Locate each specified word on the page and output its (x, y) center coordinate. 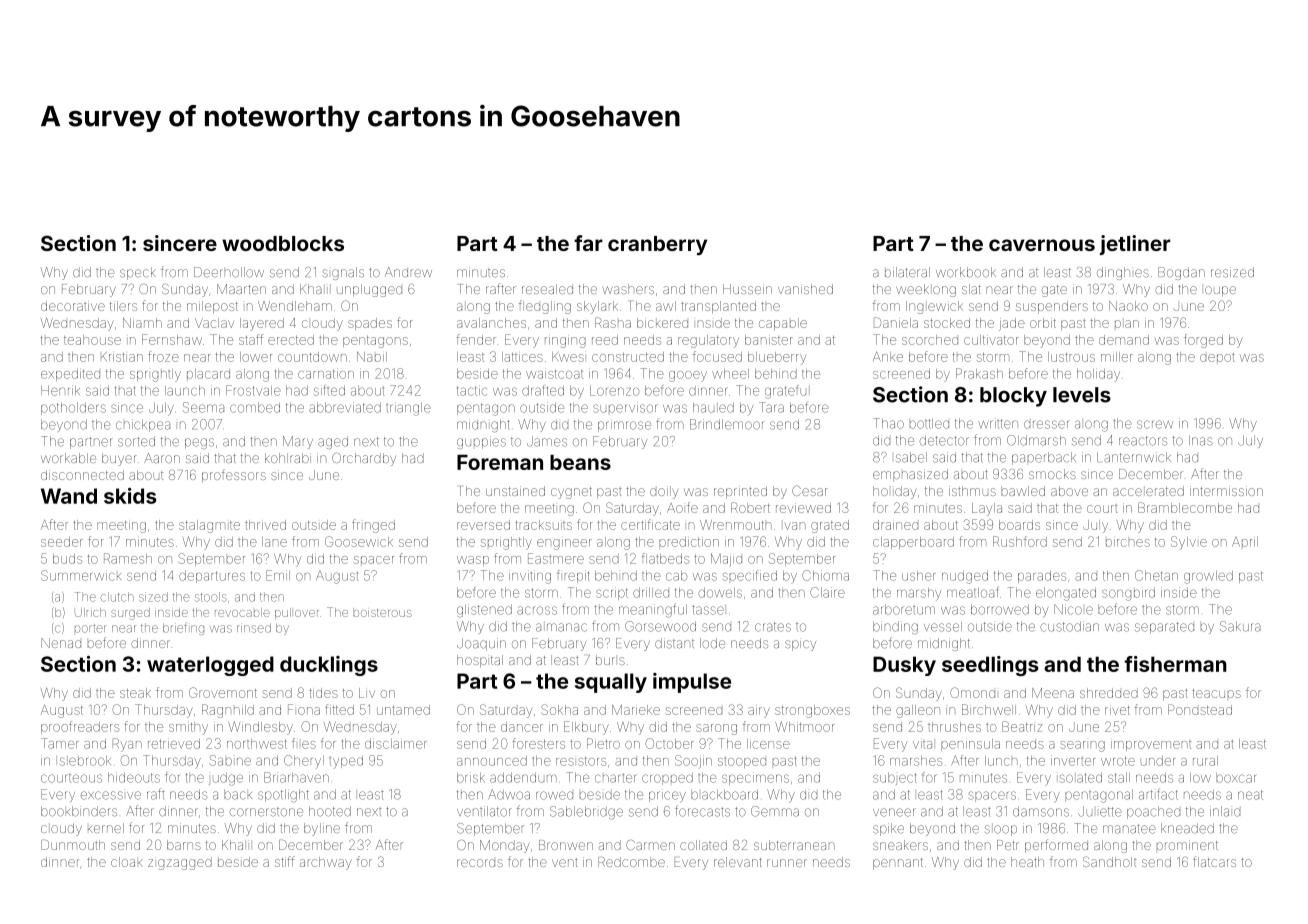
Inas (1201, 440)
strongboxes (812, 711)
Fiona (304, 709)
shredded (1109, 693)
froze (163, 356)
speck (138, 273)
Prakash (979, 373)
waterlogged (210, 666)
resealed (547, 289)
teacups (1216, 693)
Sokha (559, 709)
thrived (265, 525)
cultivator (991, 340)
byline (322, 829)
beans (580, 462)
